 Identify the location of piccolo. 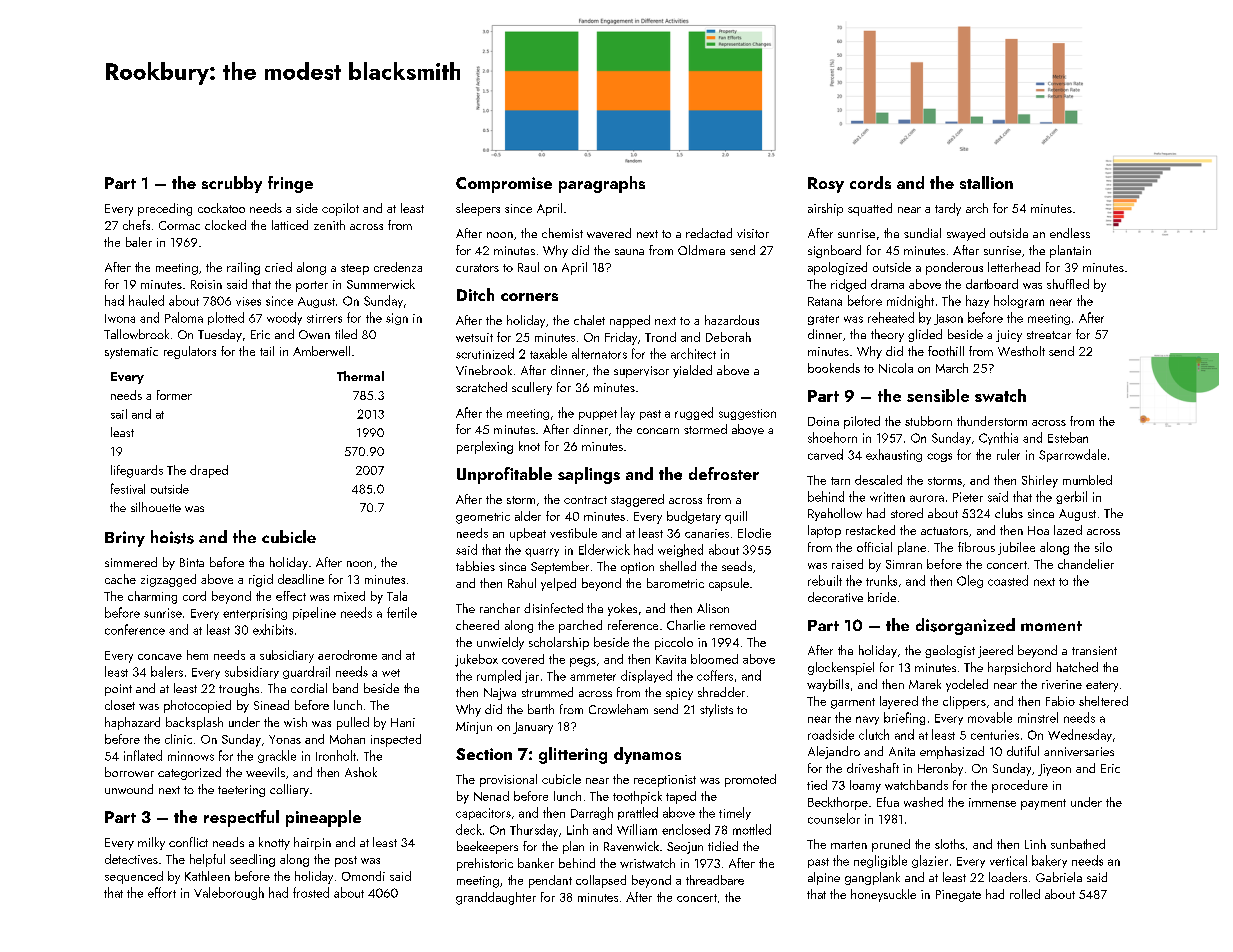
(674, 643).
